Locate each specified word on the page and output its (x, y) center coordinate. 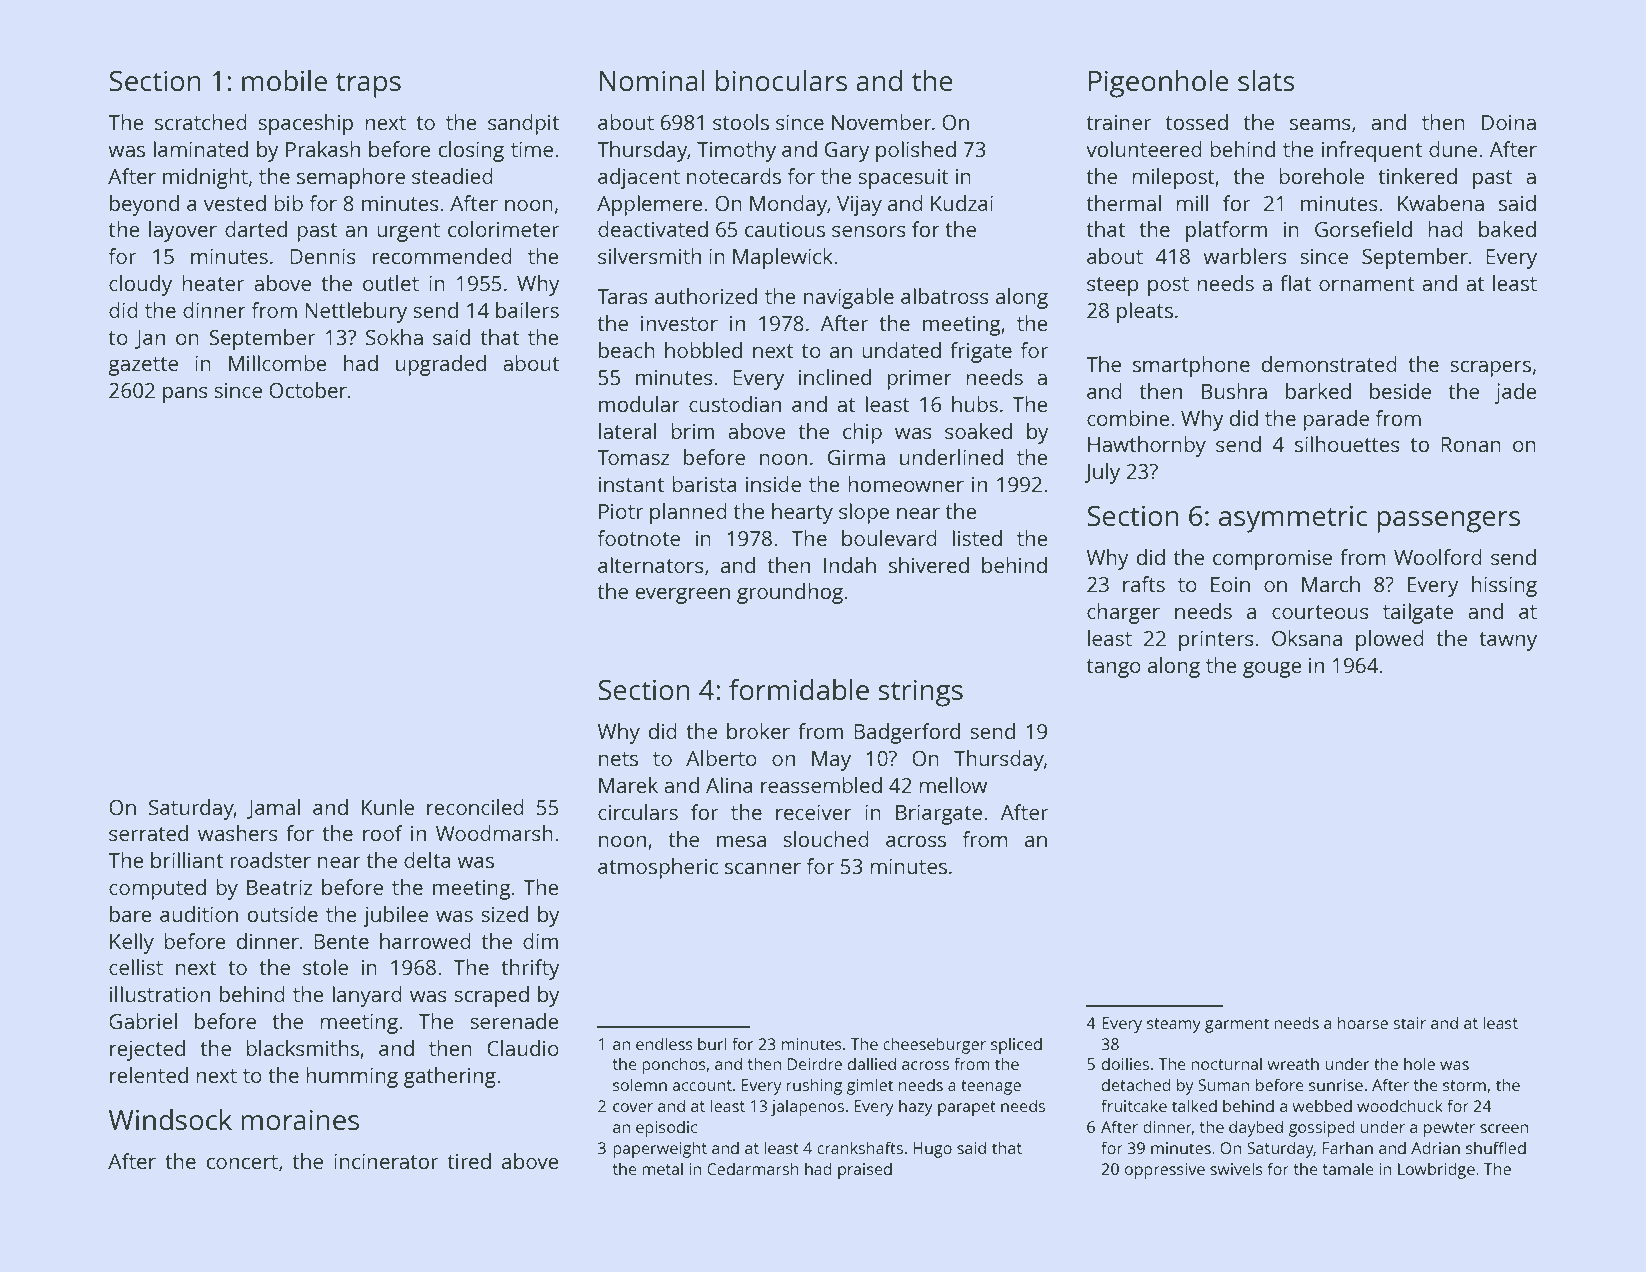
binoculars (781, 80)
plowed (1390, 640)
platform (1226, 231)
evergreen (682, 596)
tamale (1348, 1168)
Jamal (273, 809)
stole (325, 967)
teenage (991, 1087)
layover (183, 231)
